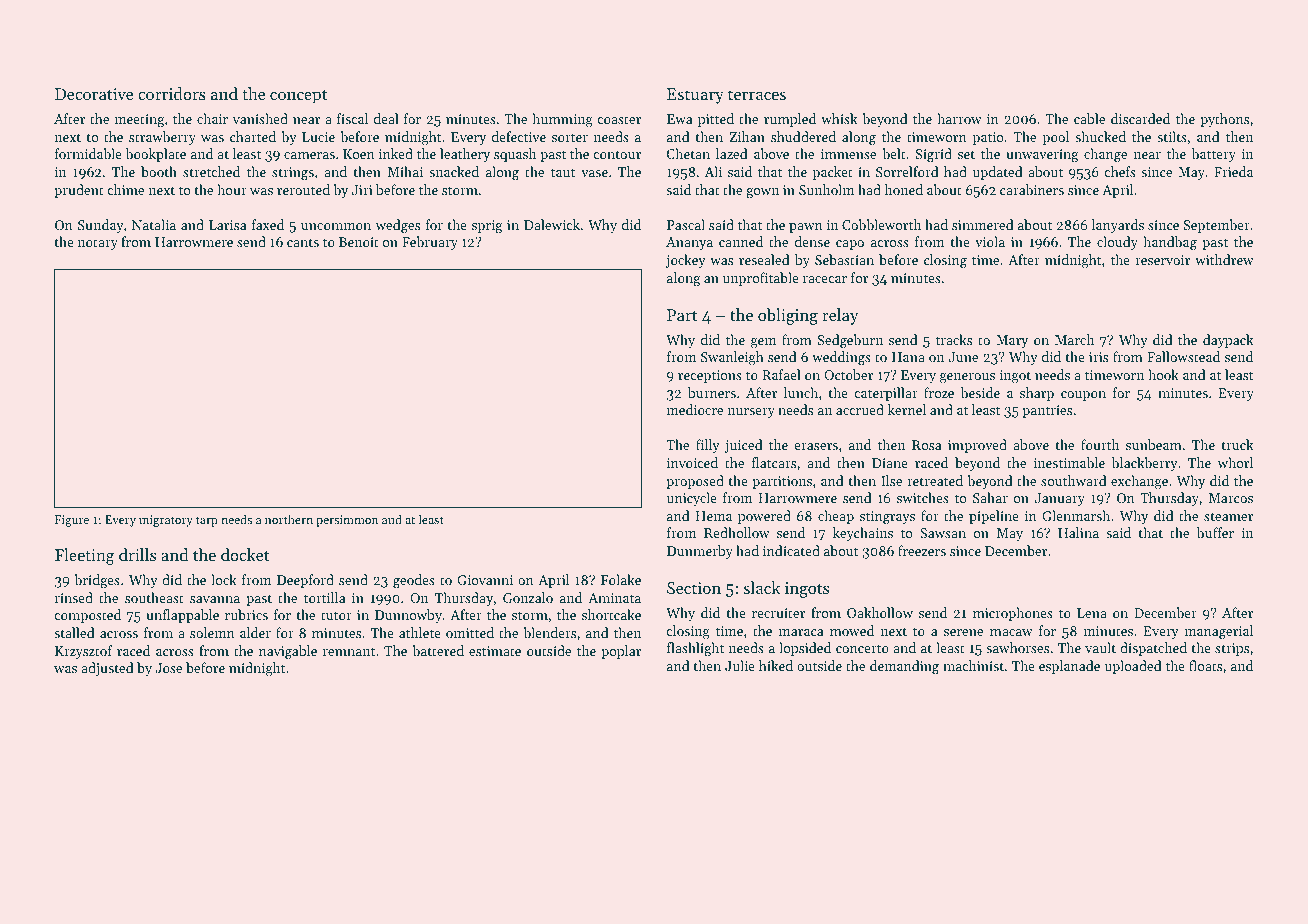  What do you see at coordinates (1162, 260) in the screenshot?
I see `reservoir` at bounding box center [1162, 260].
